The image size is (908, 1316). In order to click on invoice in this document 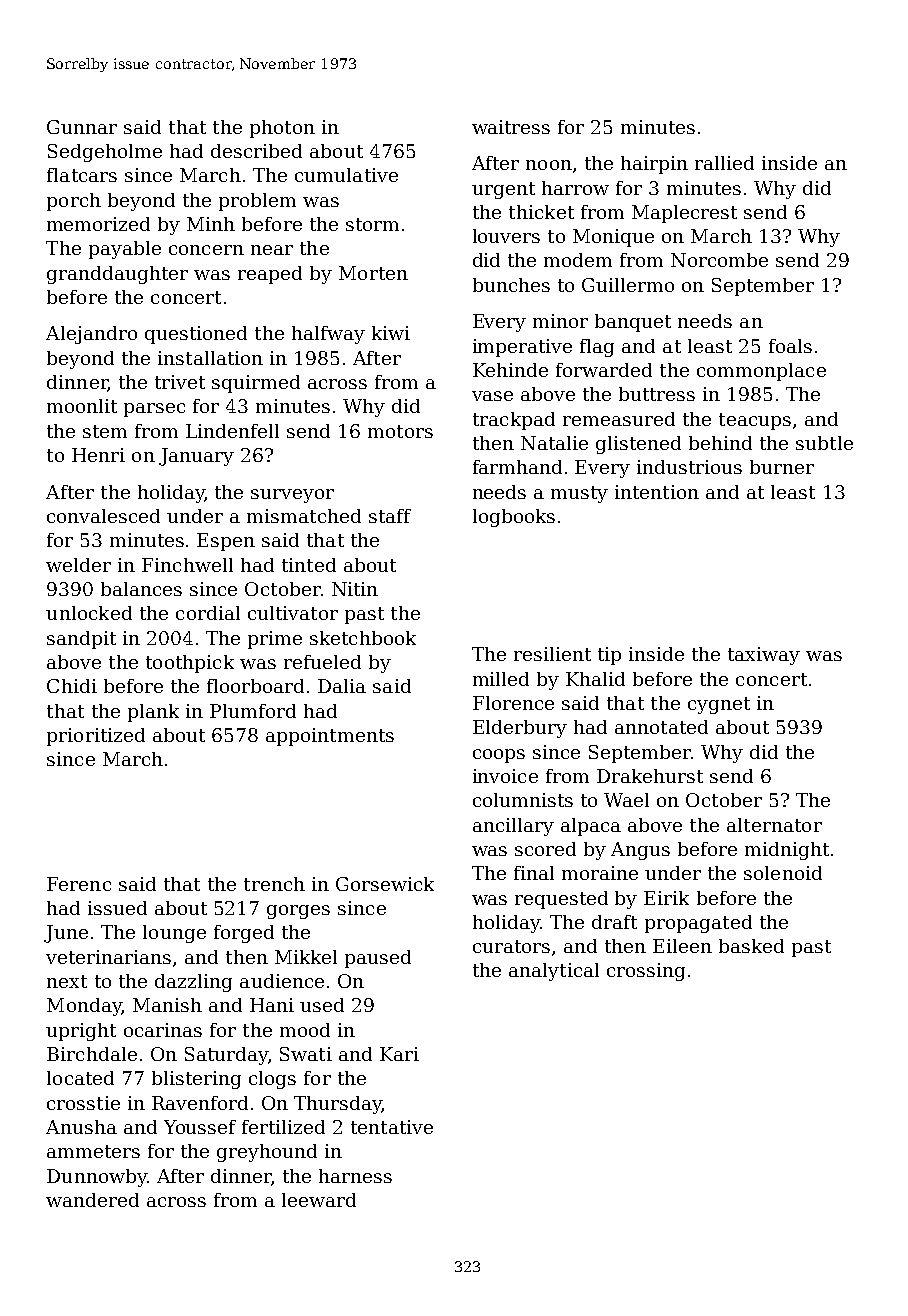, I will do `click(505, 776)`.
